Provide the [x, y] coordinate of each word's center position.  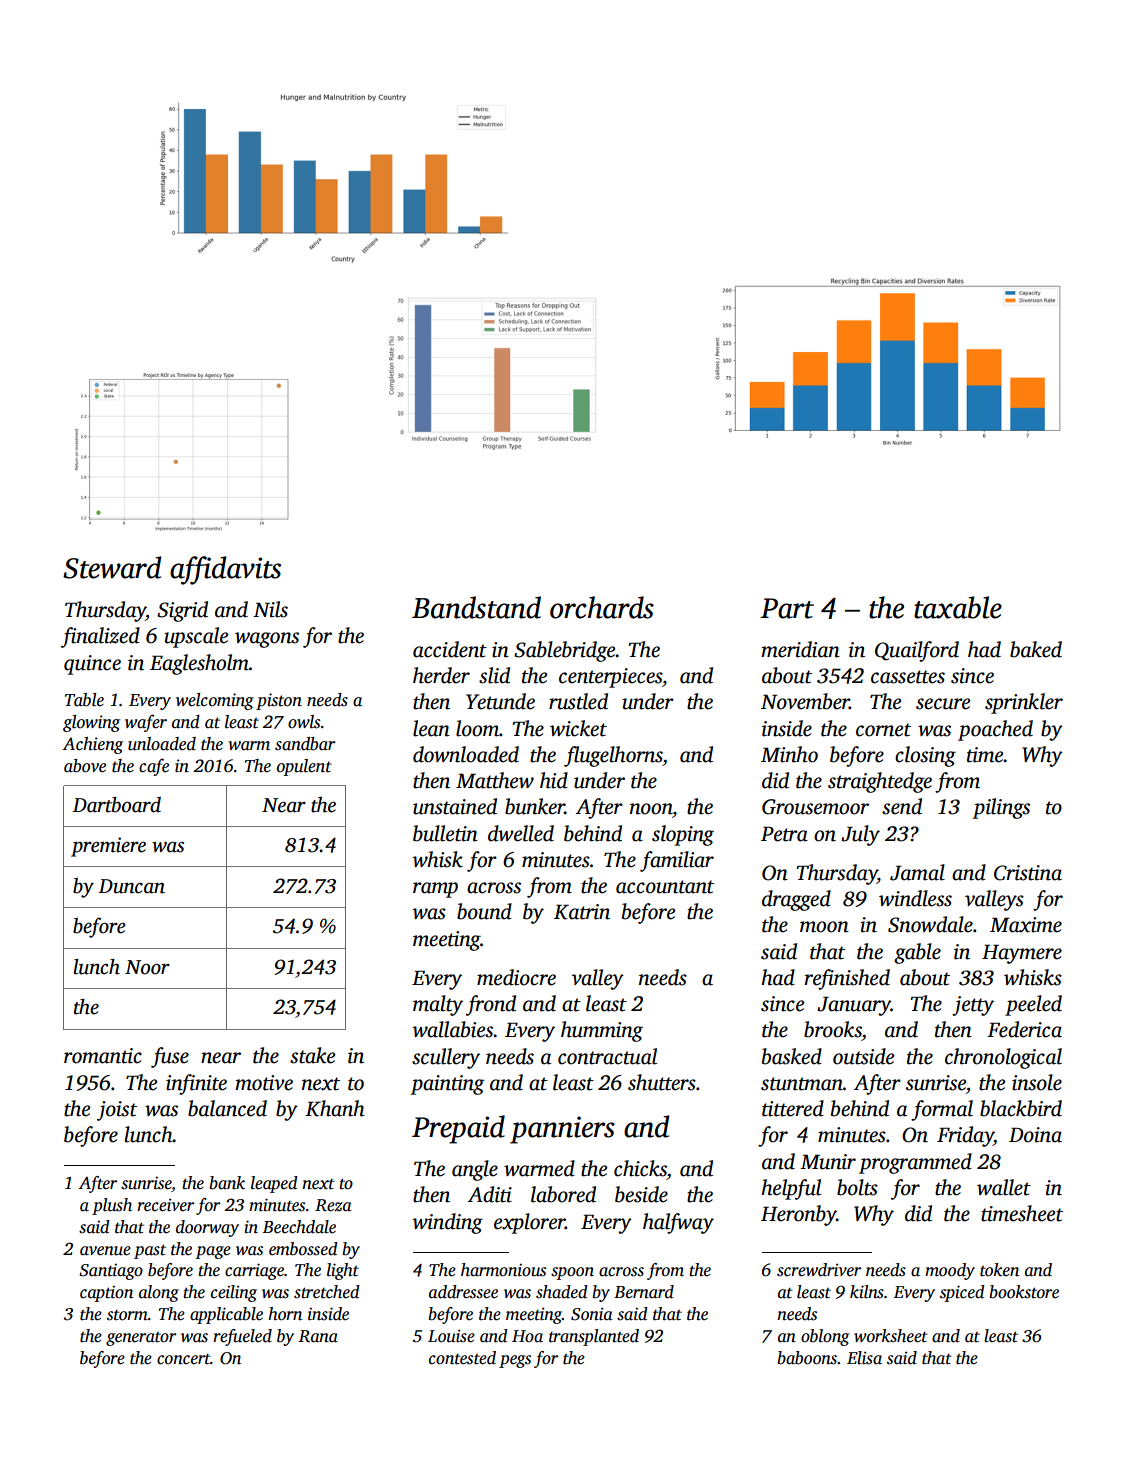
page [213, 1252]
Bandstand [476, 607]
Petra [784, 834]
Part [787, 608]
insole [1037, 1082]
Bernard [644, 1292]
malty [438, 1005]
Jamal [917, 872]
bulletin [445, 833]
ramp [435, 890]
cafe [154, 767]
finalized [100, 637]
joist [117, 1111]
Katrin [582, 912]
